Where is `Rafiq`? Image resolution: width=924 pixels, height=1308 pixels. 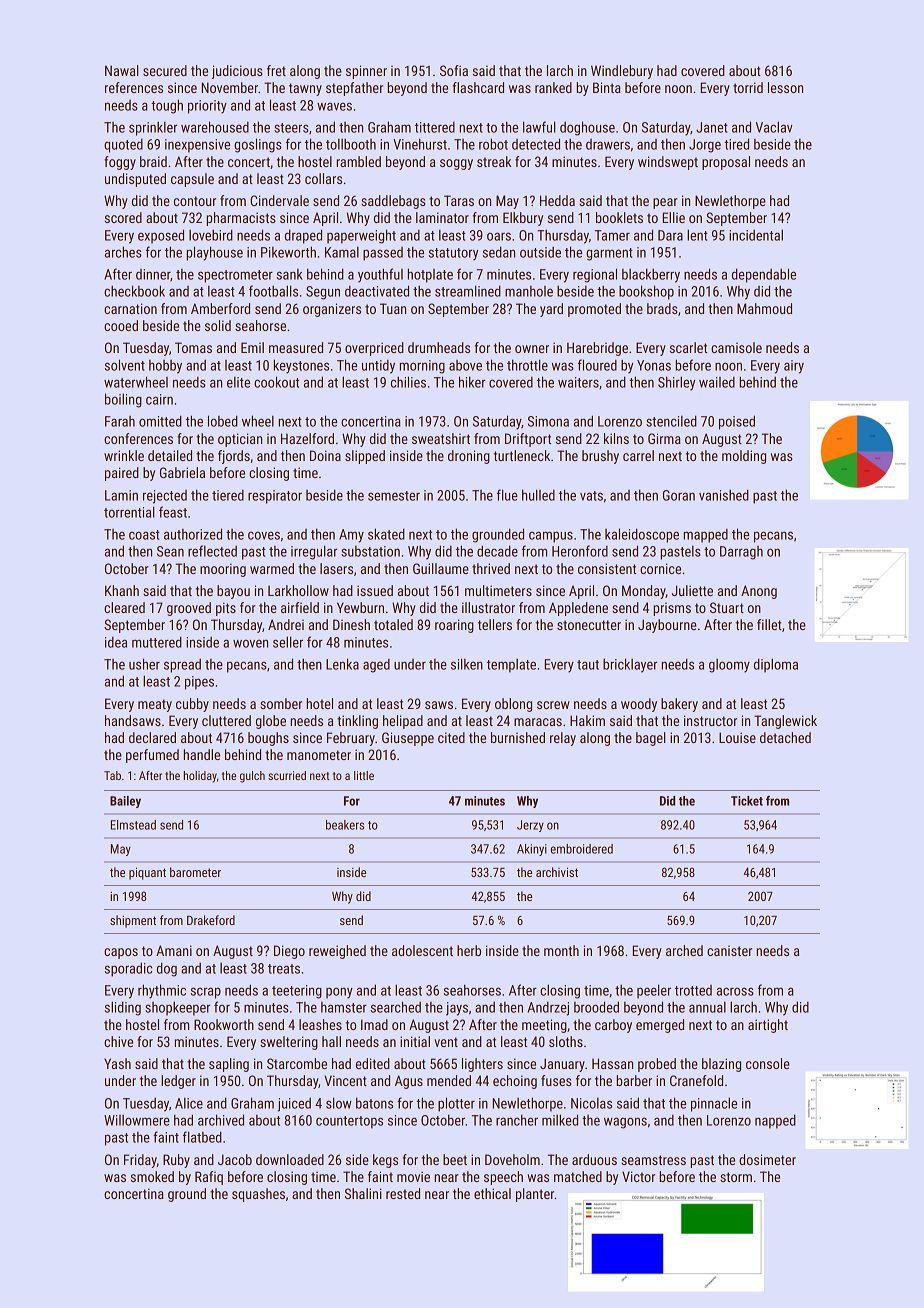 Rafiq is located at coordinates (209, 1178).
